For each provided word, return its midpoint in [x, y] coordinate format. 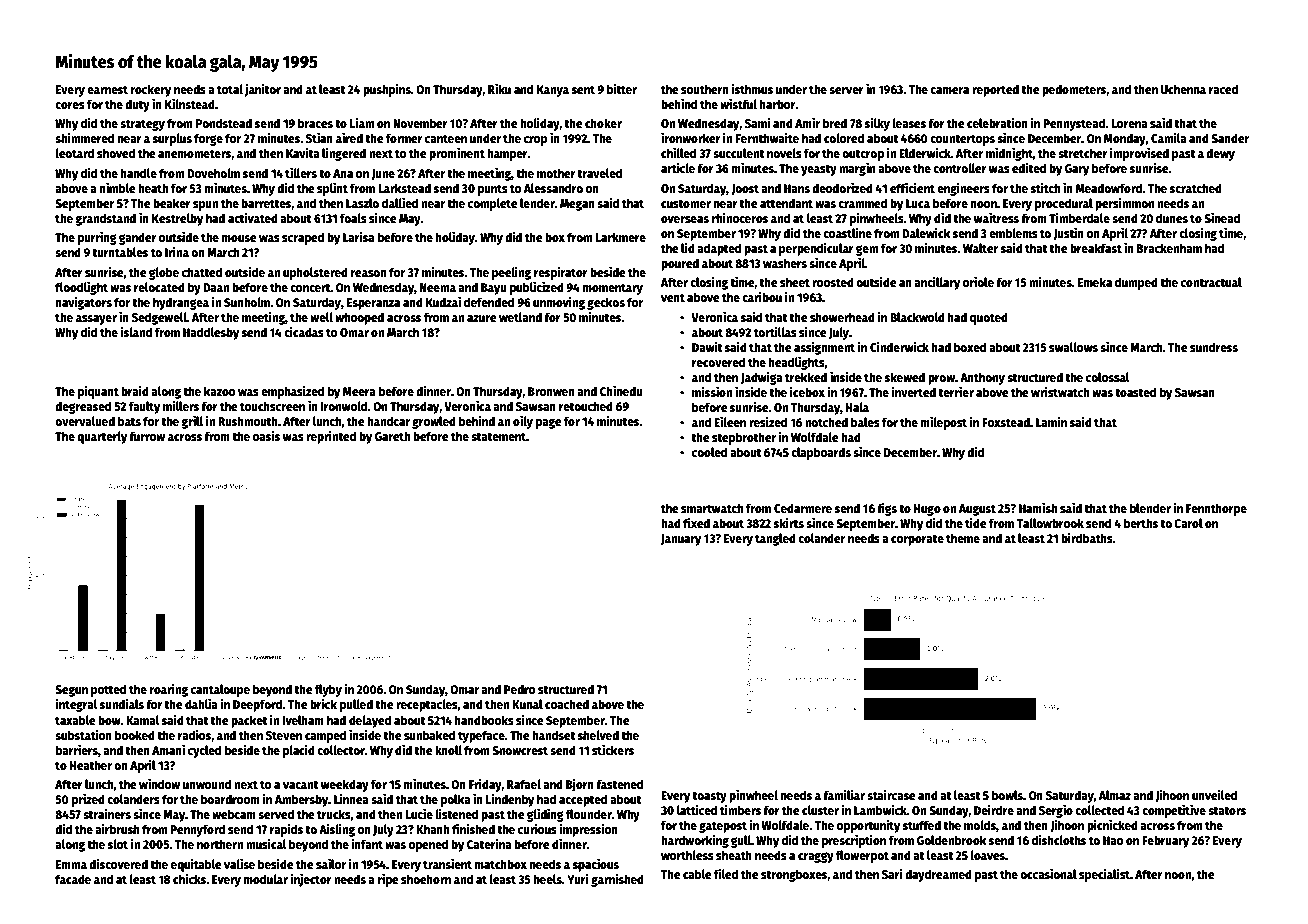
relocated [159, 287]
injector [311, 880]
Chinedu [621, 391]
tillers [301, 173]
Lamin [1051, 422]
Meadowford [1109, 188]
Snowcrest [520, 750]
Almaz [1115, 795]
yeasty [819, 170]
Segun [71, 691]
